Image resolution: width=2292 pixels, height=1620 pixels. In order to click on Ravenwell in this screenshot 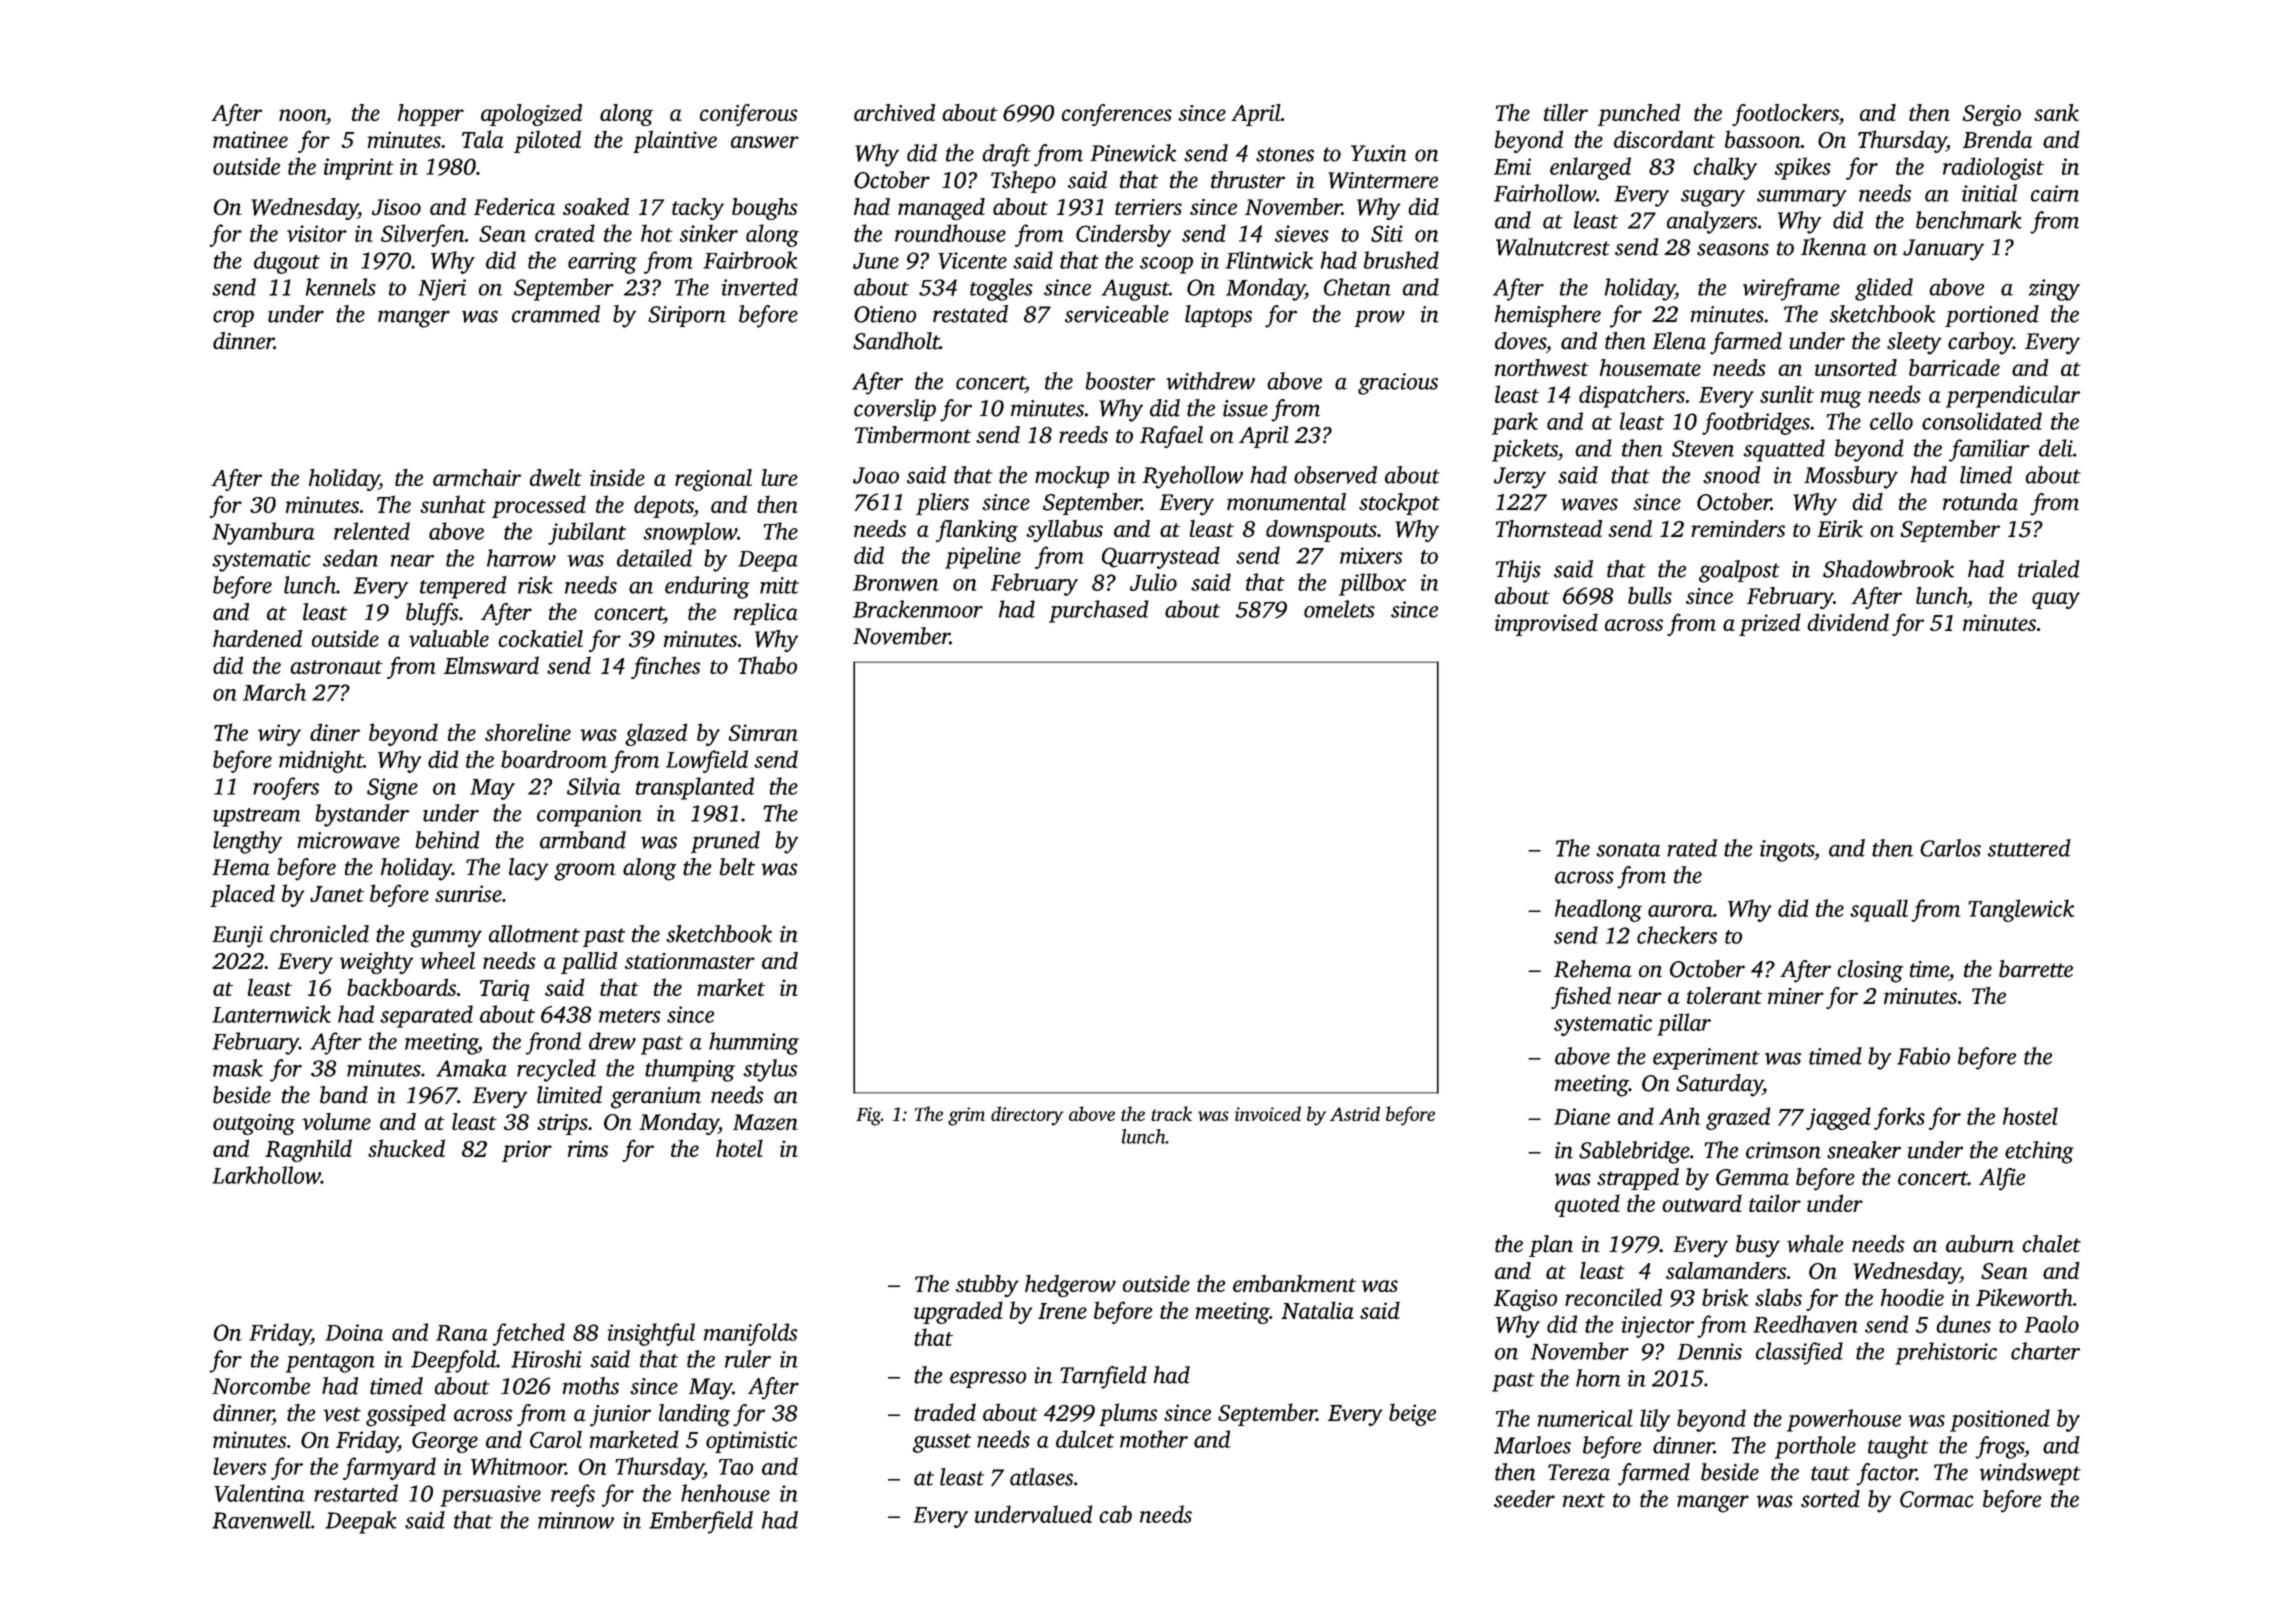, I will do `click(261, 1520)`.
